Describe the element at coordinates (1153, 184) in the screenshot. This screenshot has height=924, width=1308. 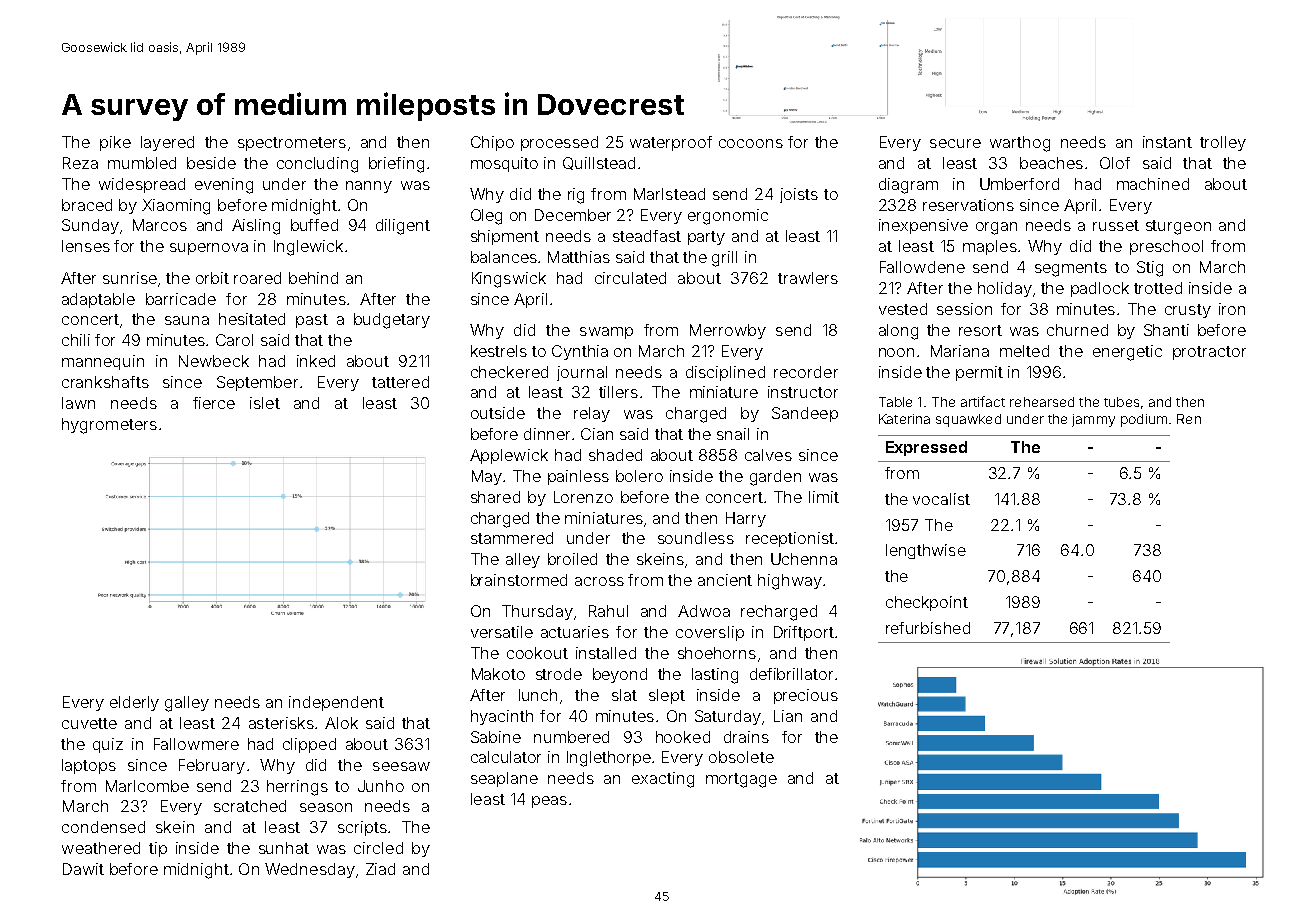
I see `machined` at that location.
